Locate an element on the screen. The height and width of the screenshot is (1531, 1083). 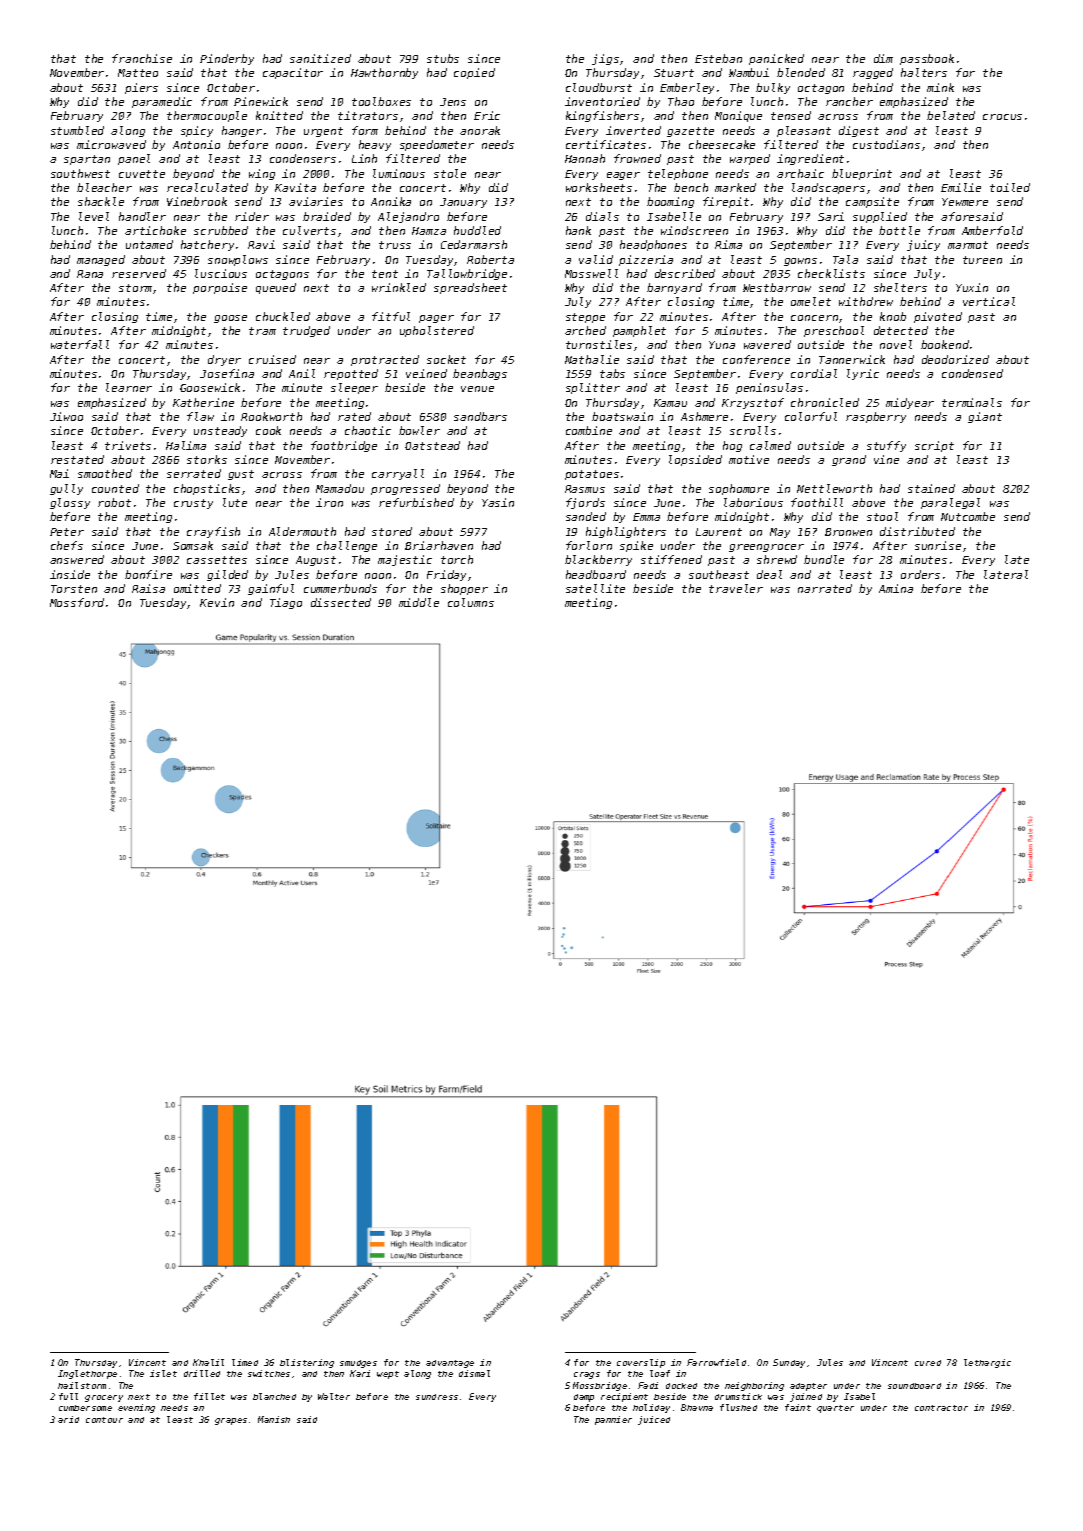
limed is located at coordinates (245, 1362).
